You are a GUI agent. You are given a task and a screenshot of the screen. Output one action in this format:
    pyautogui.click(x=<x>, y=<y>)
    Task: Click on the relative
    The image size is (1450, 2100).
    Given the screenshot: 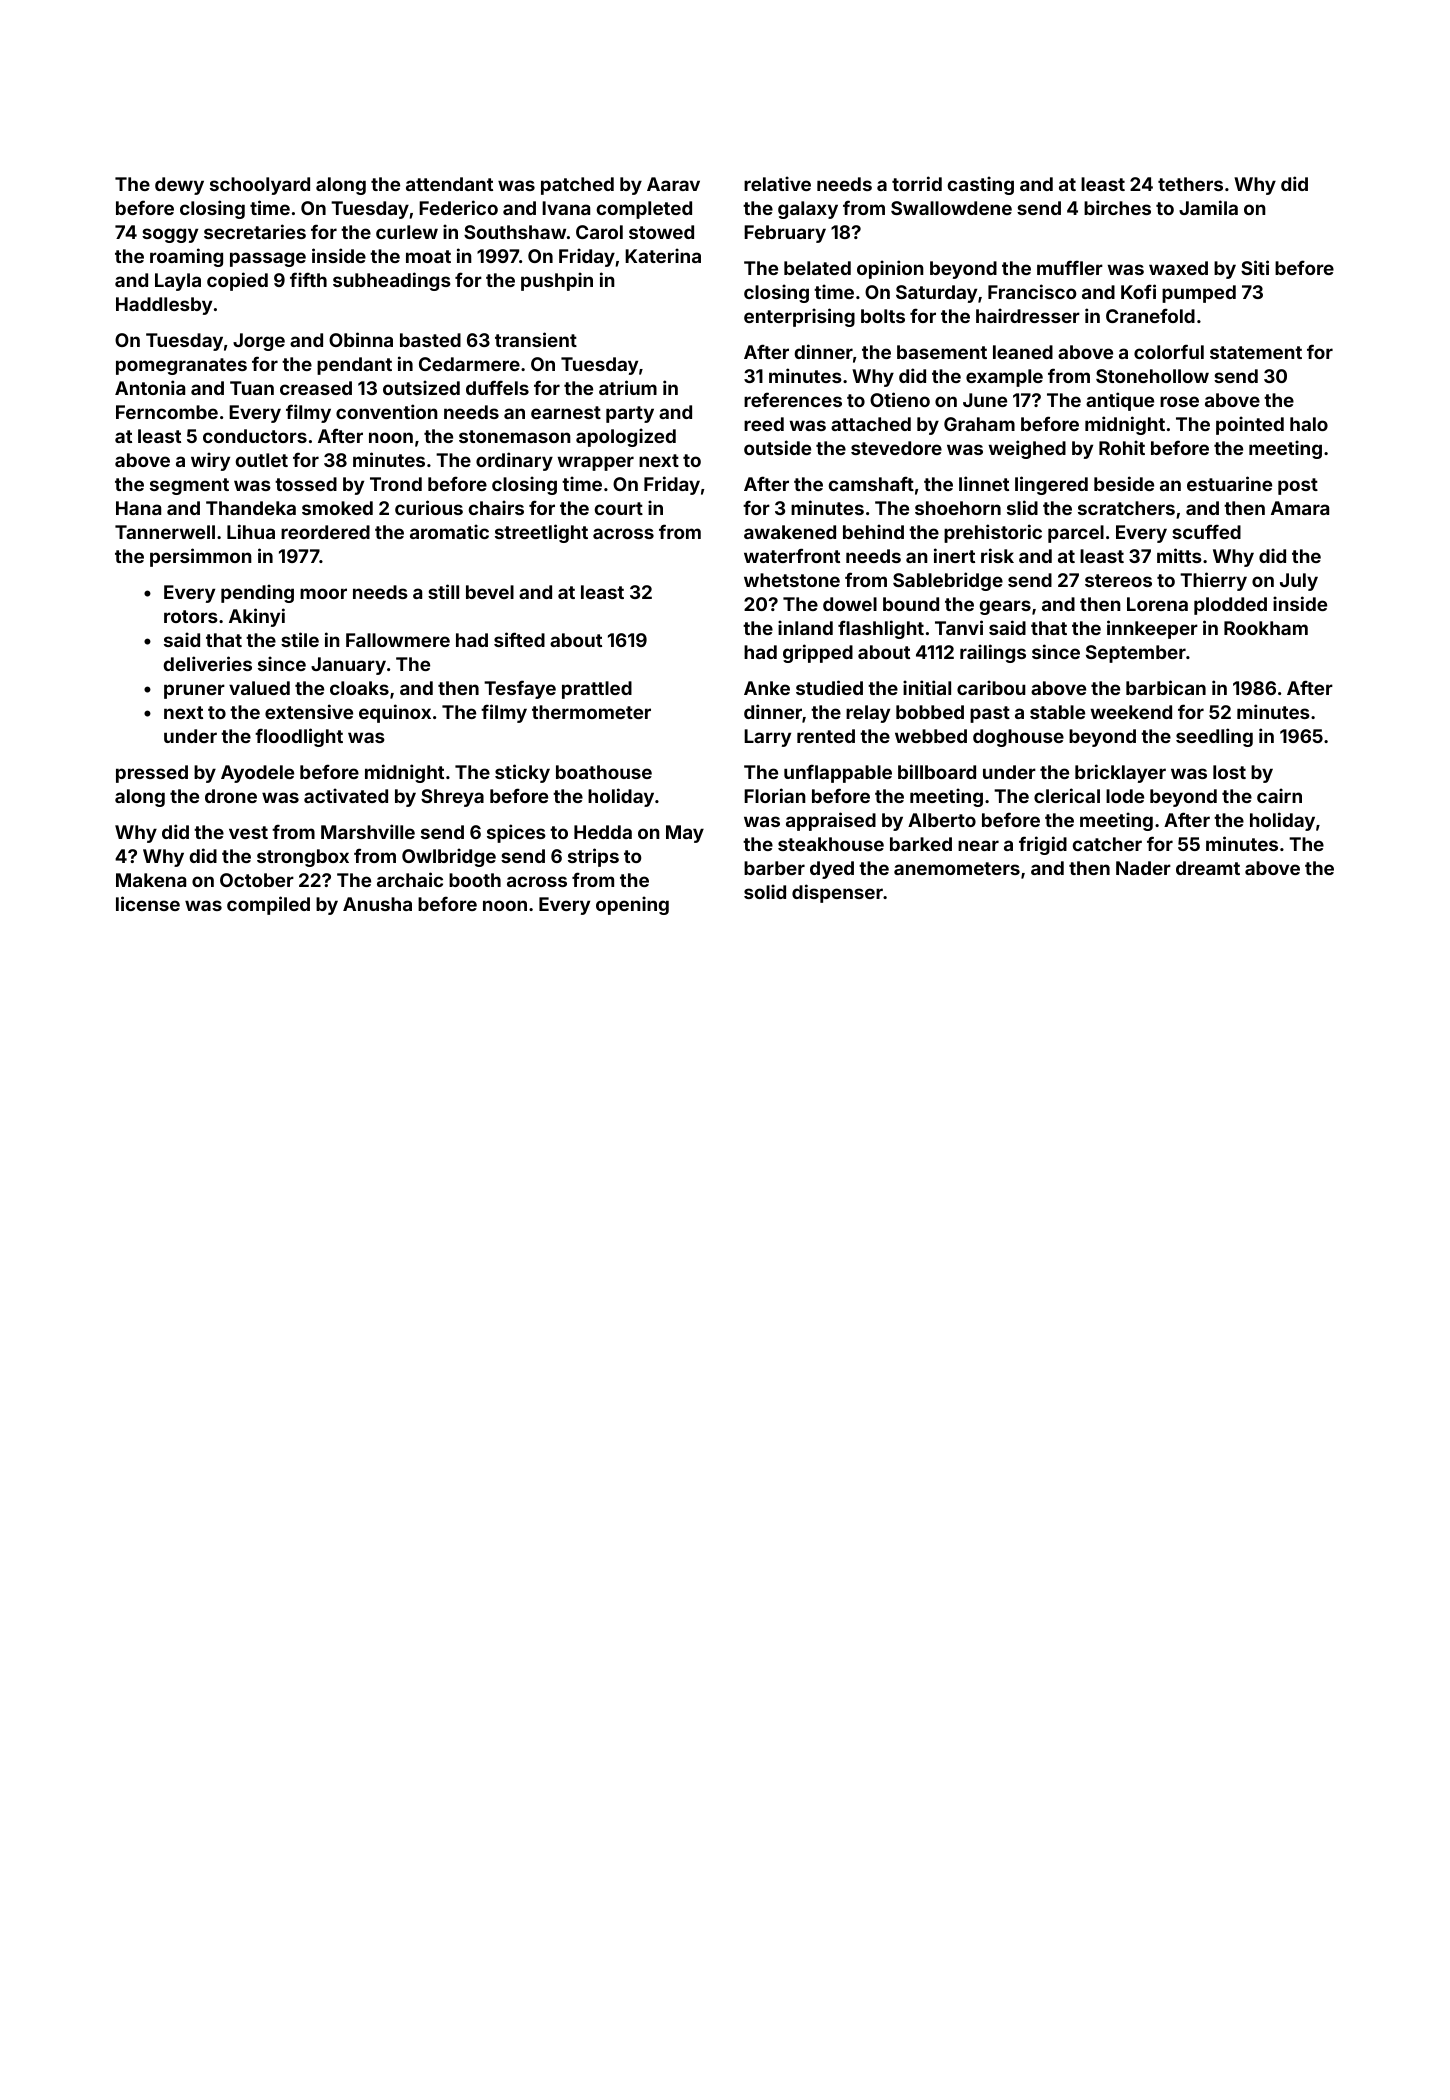 What is the action you would take?
    pyautogui.click(x=777, y=183)
